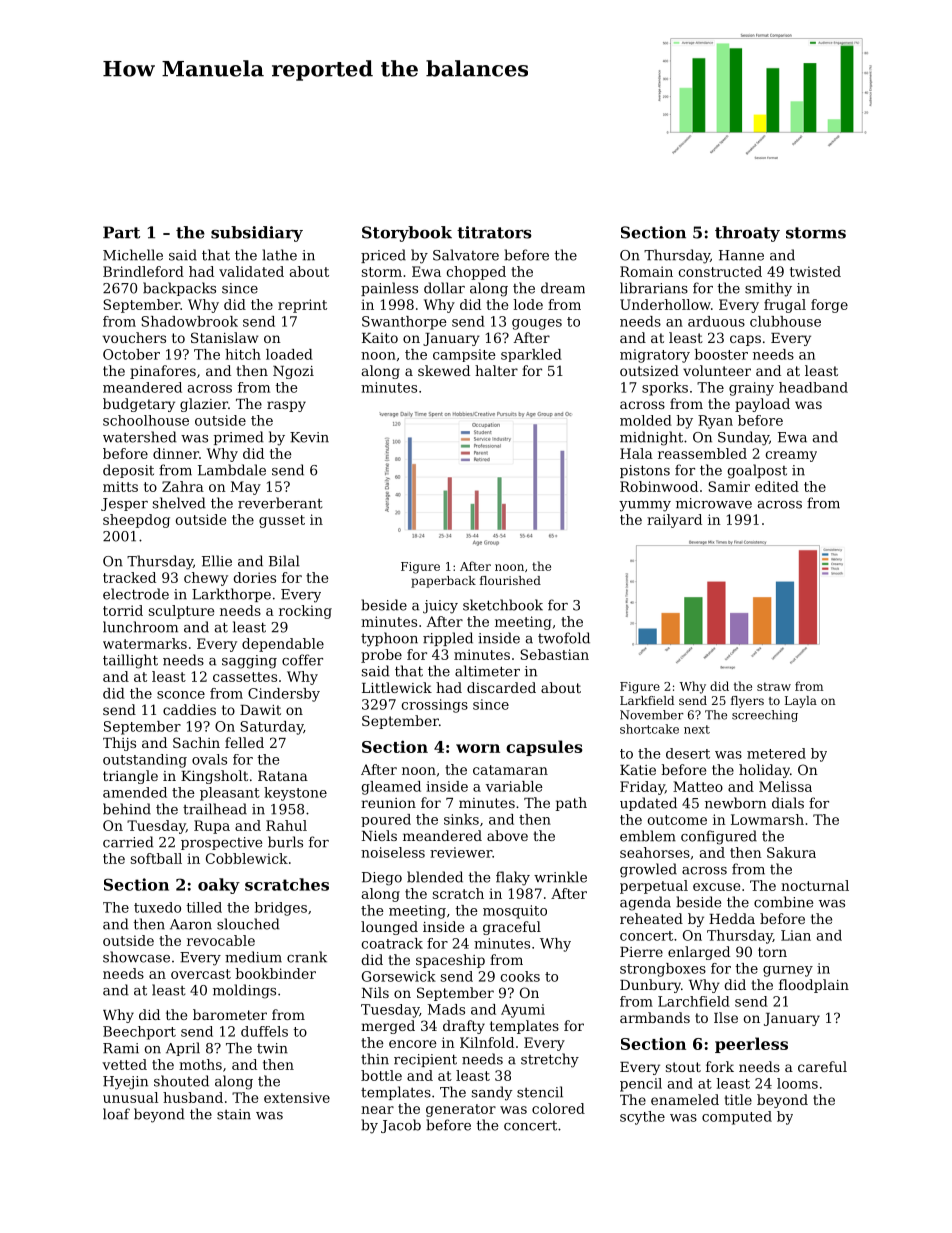  Describe the element at coordinates (163, 372) in the screenshot. I see `pinafores` at that location.
